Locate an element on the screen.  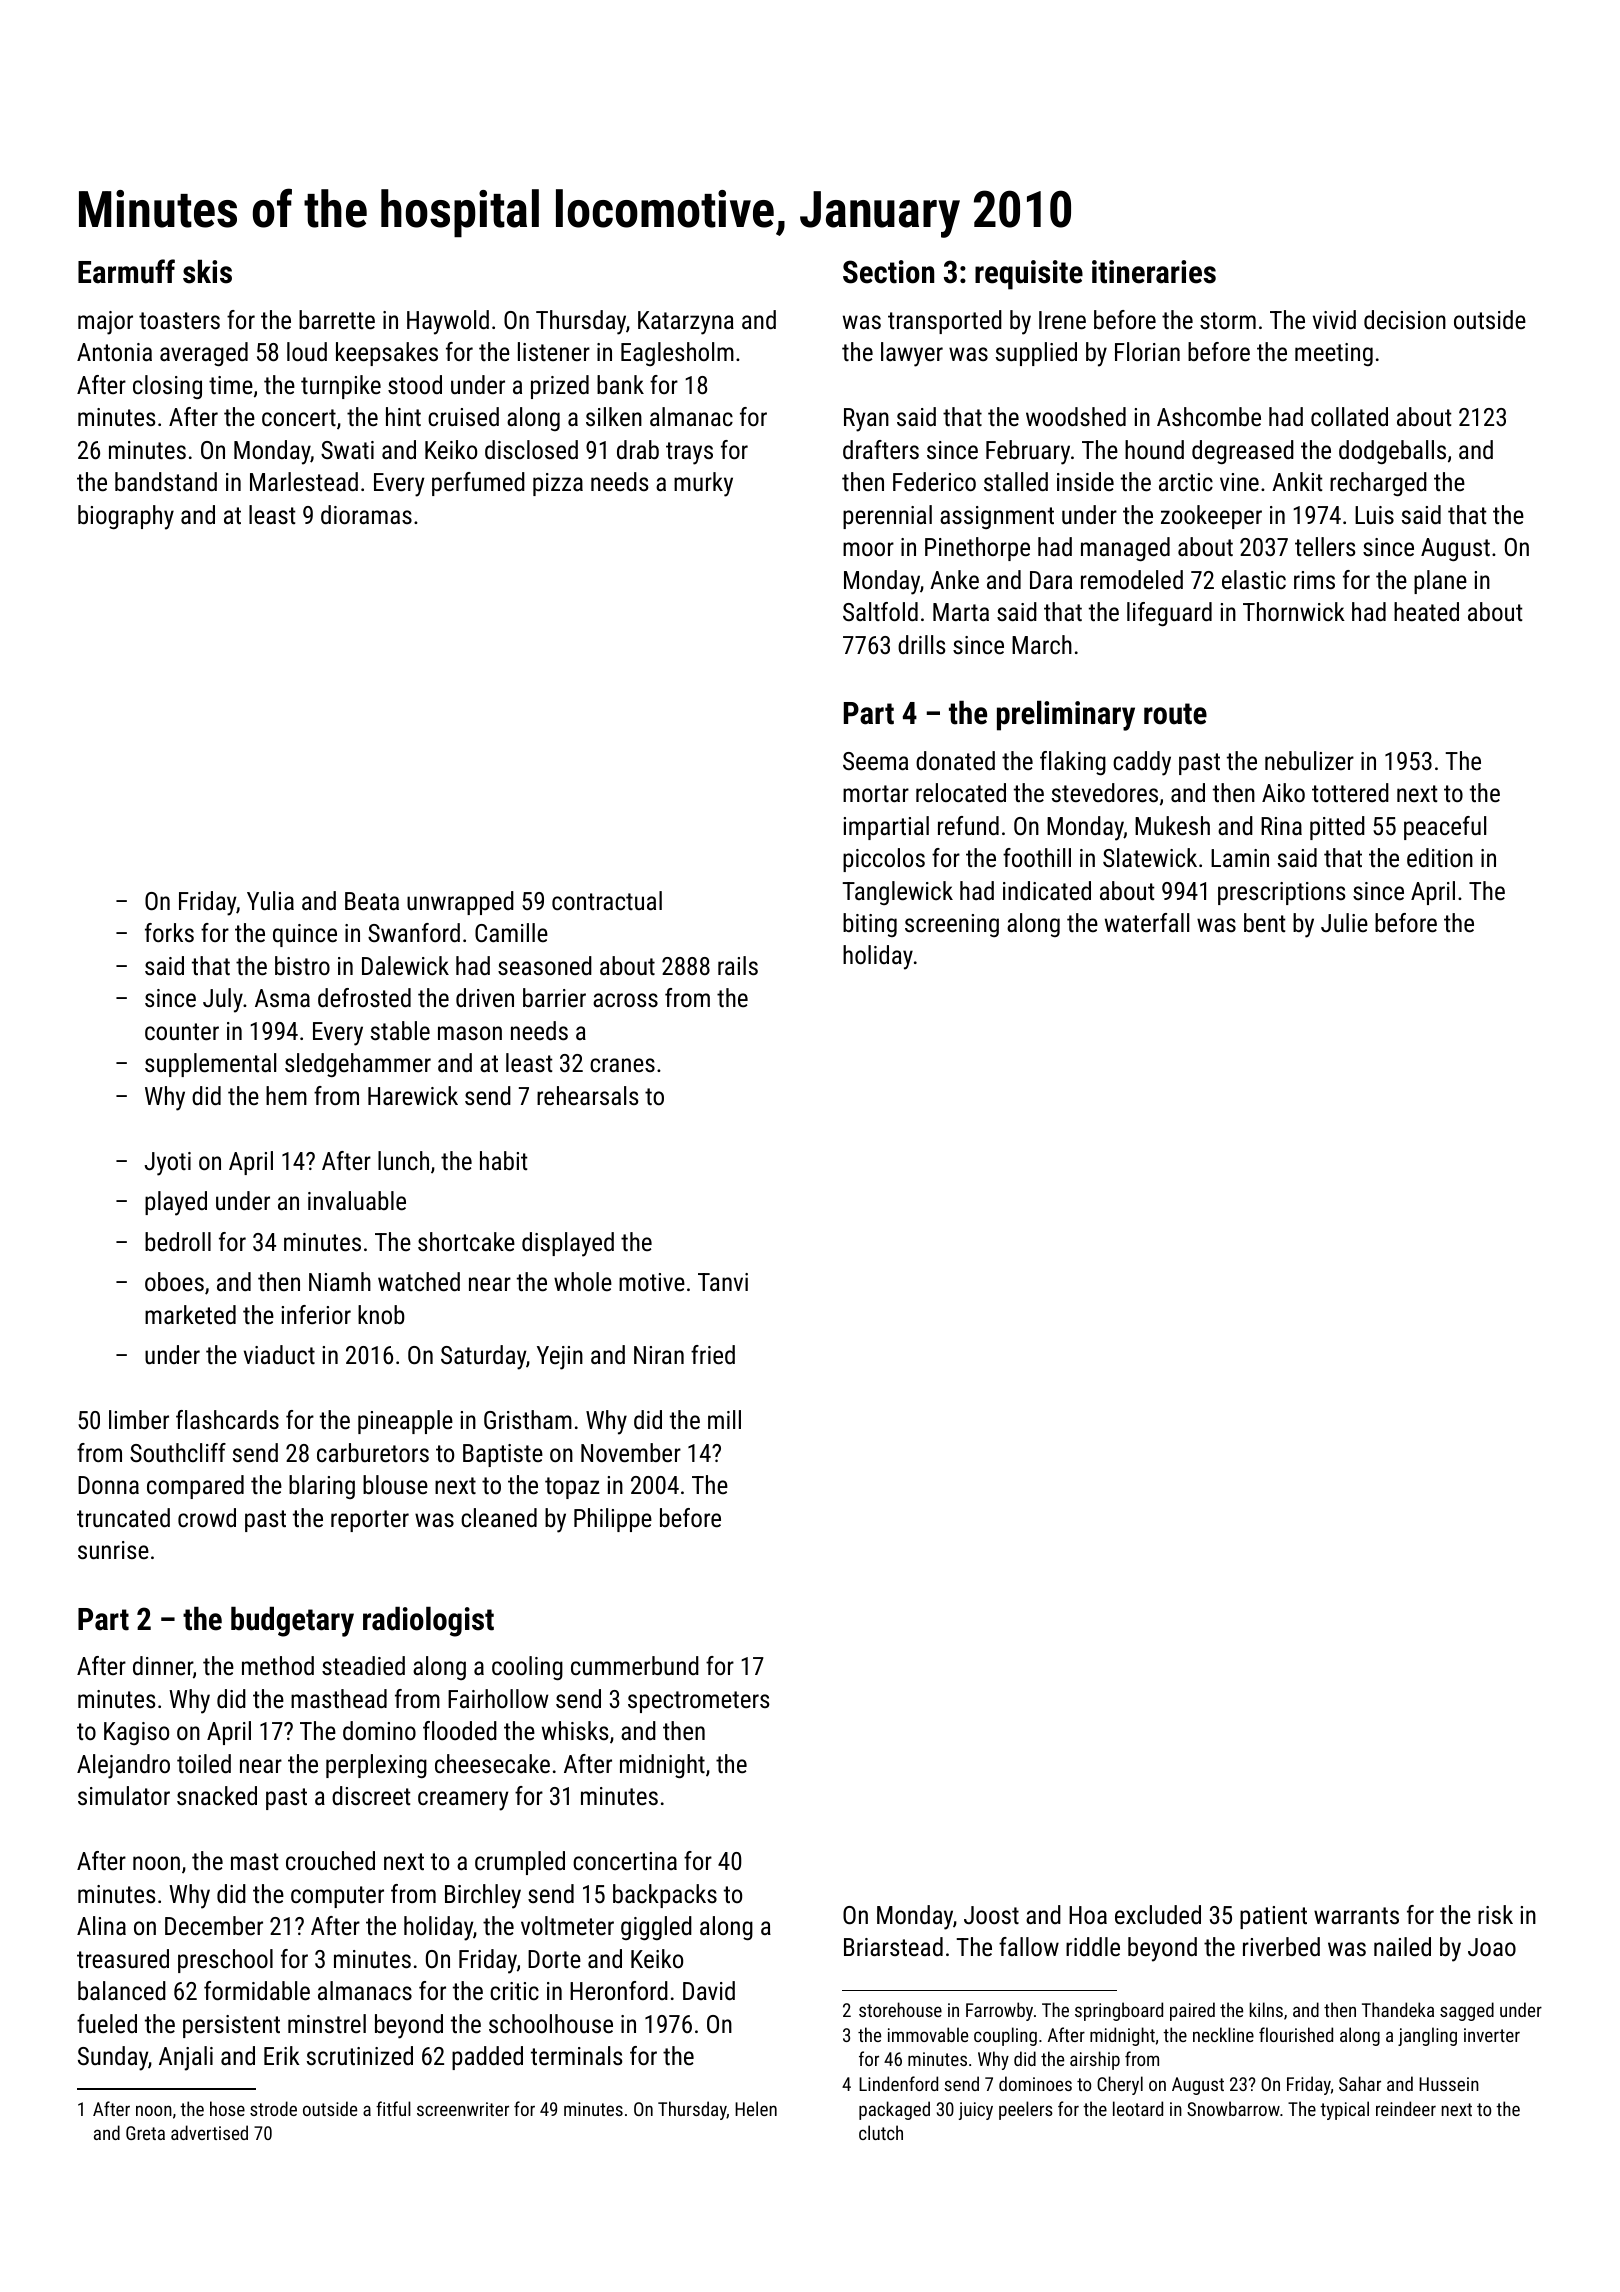
Julie is located at coordinates (1344, 922).
